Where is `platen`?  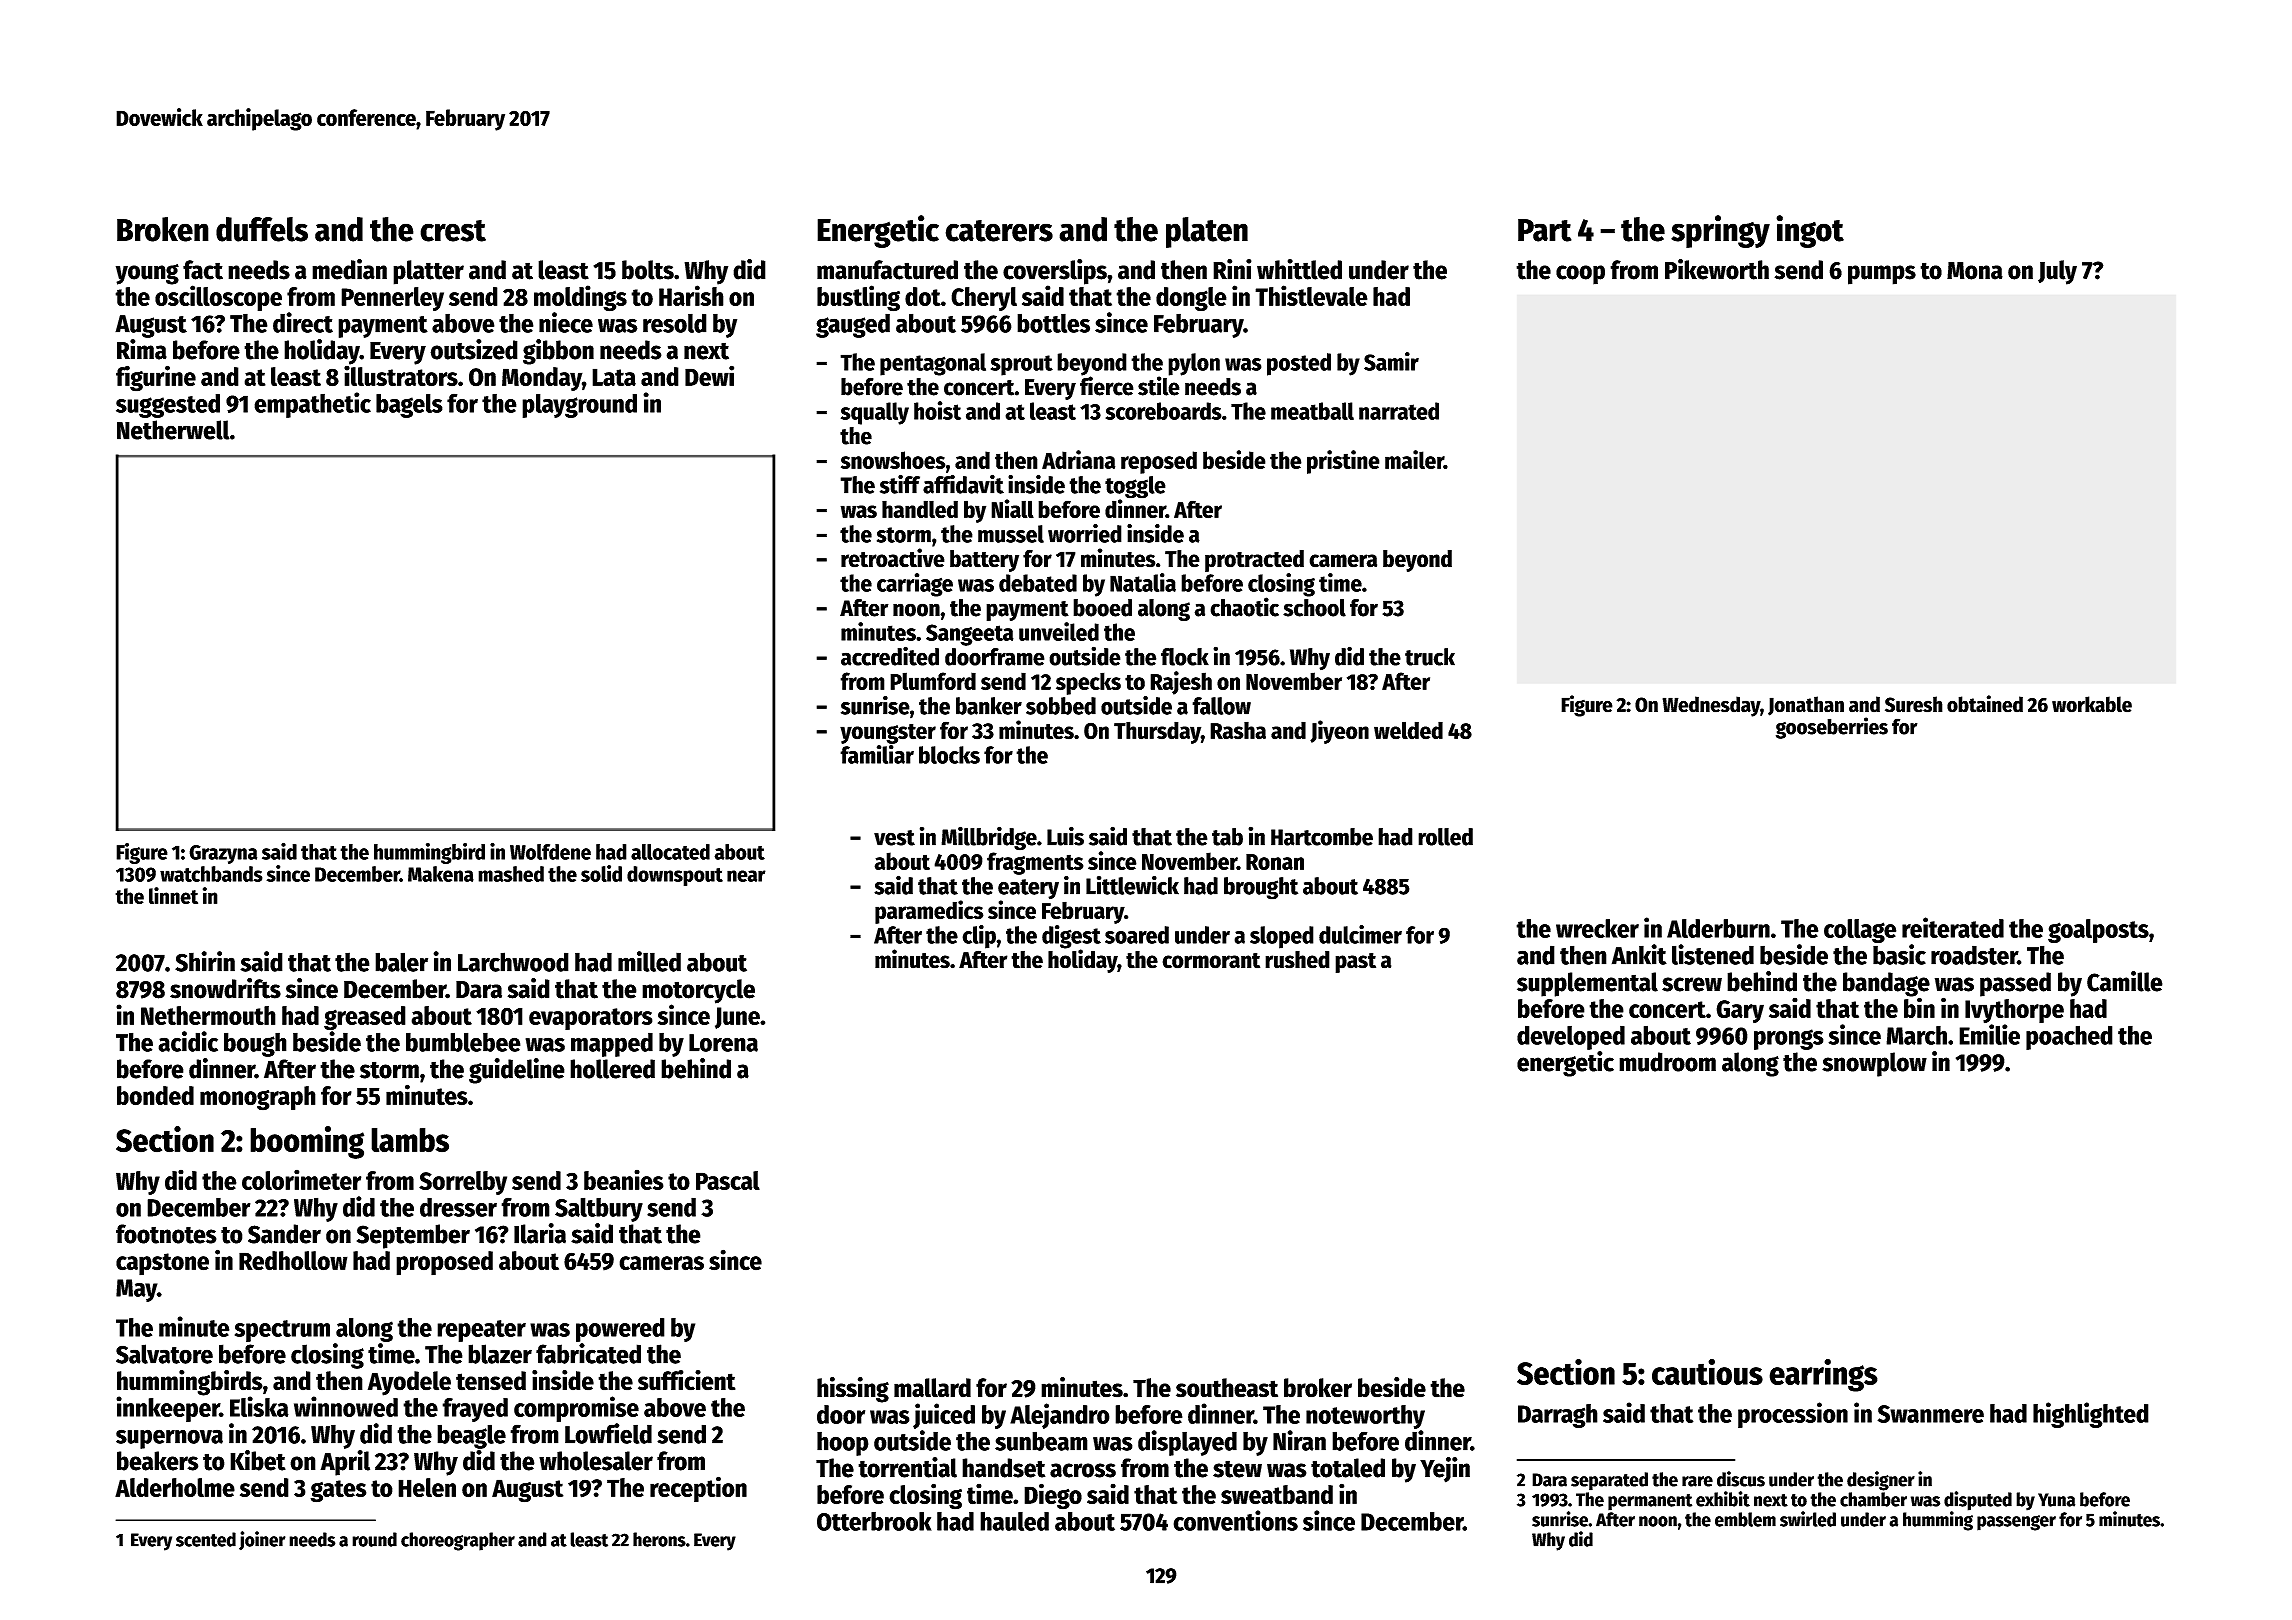 platen is located at coordinates (1207, 232).
